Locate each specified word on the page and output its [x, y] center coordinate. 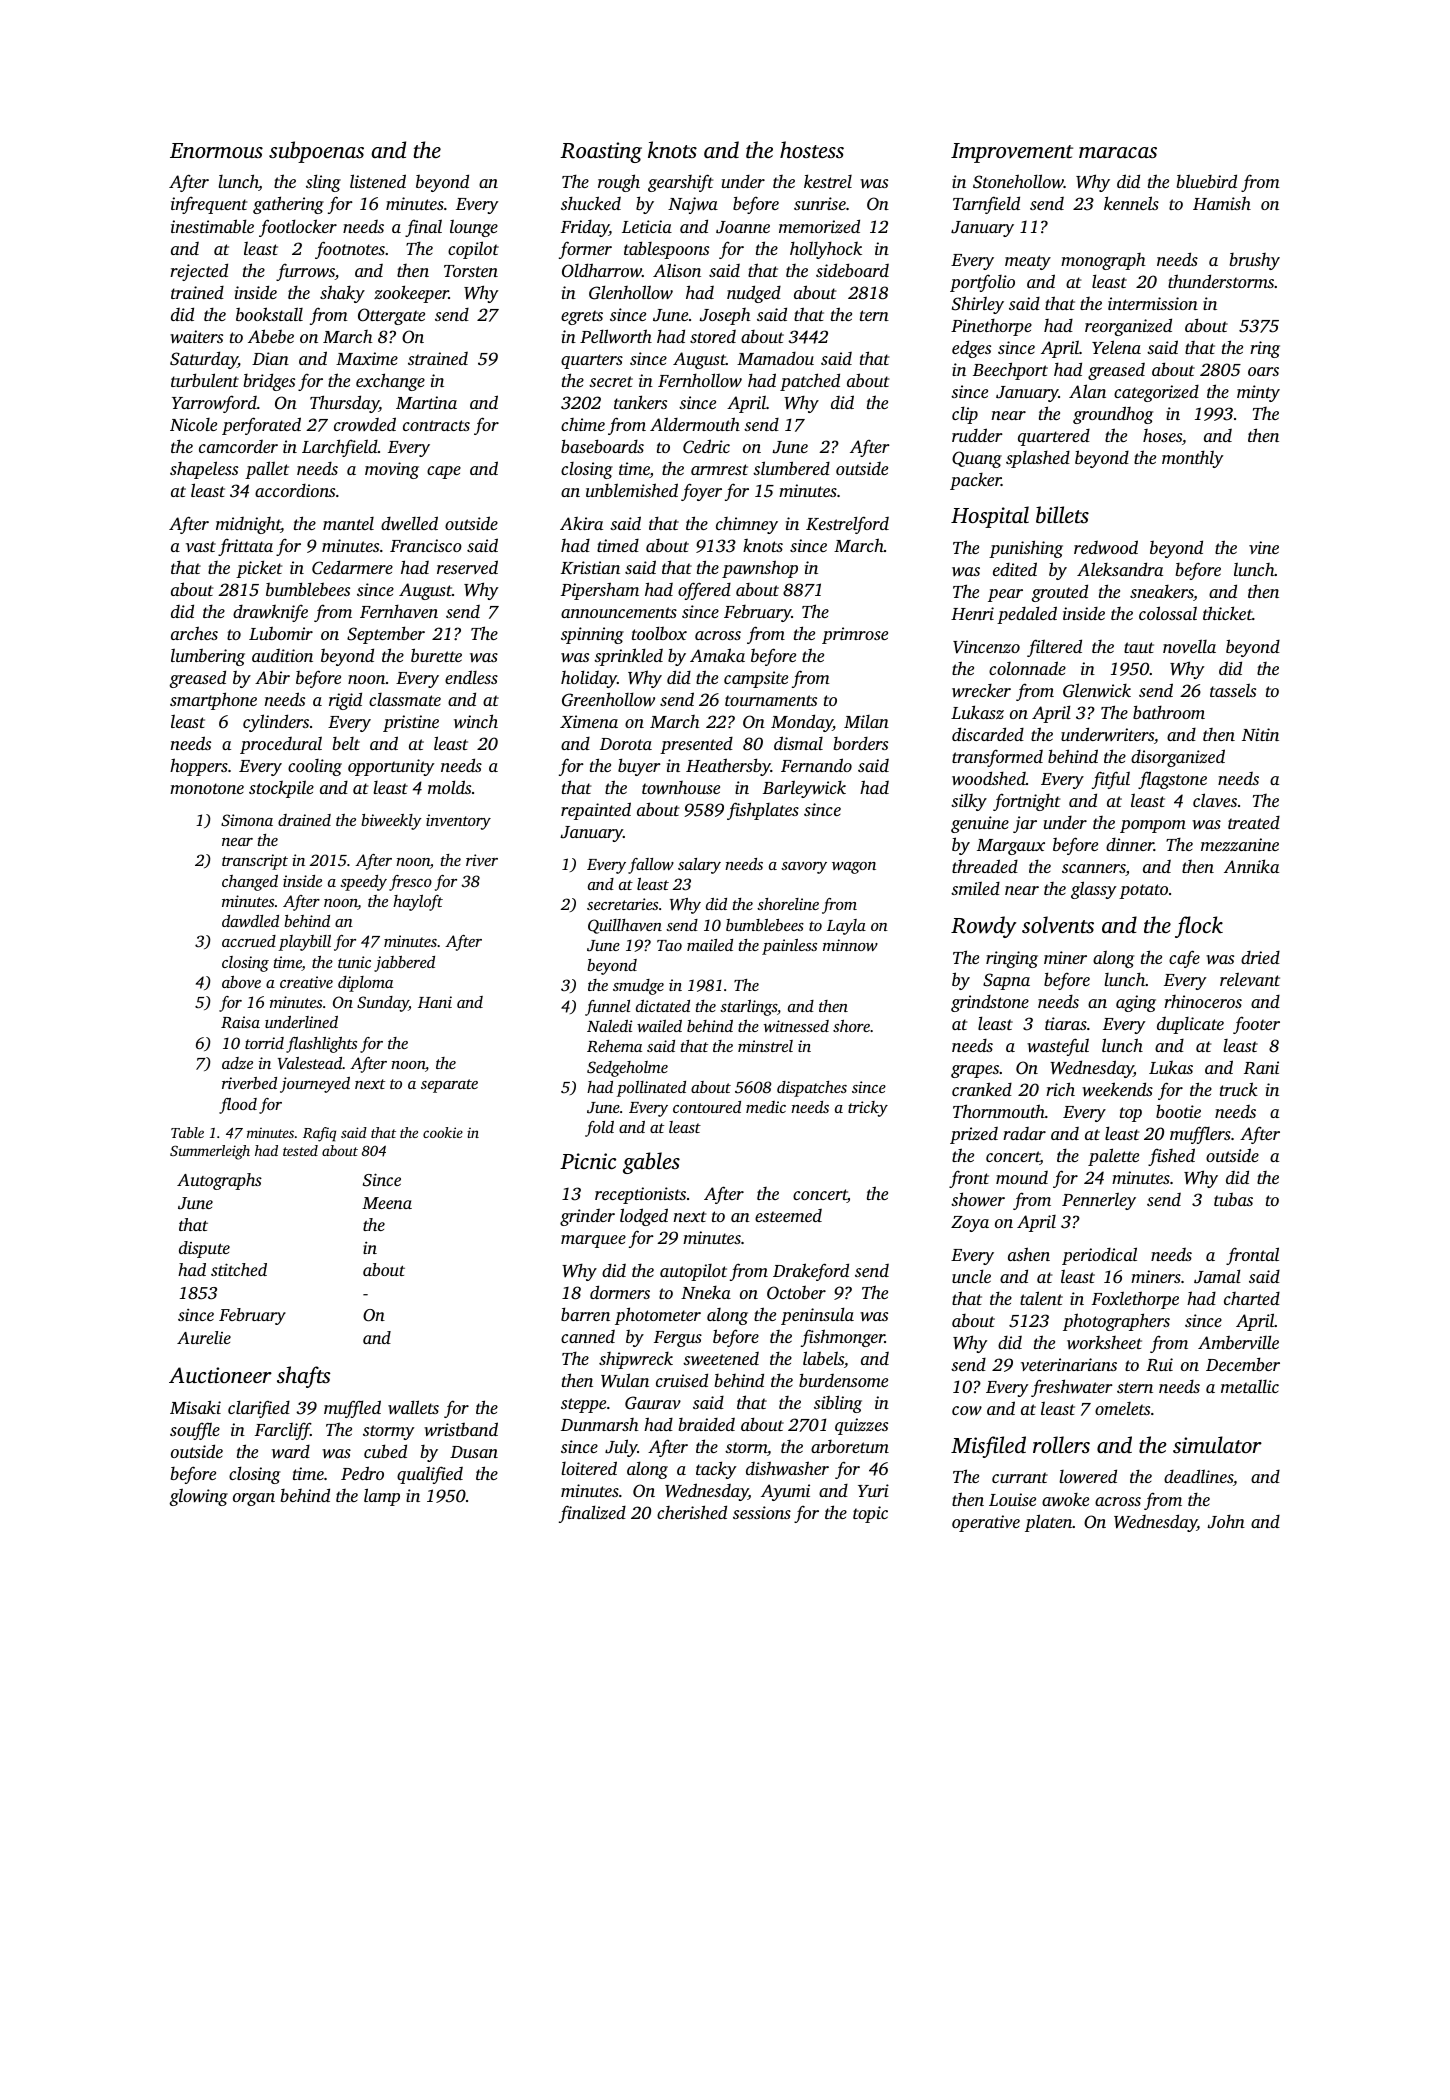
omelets [1122, 1408]
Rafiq [319, 1134]
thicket [1228, 613]
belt [346, 743]
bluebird [1206, 181]
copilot [473, 250]
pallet [267, 470]
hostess [812, 149]
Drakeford [811, 1272]
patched [810, 382]
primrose [855, 635]
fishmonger [843, 1338]
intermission [1153, 303]
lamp [382, 1497]
